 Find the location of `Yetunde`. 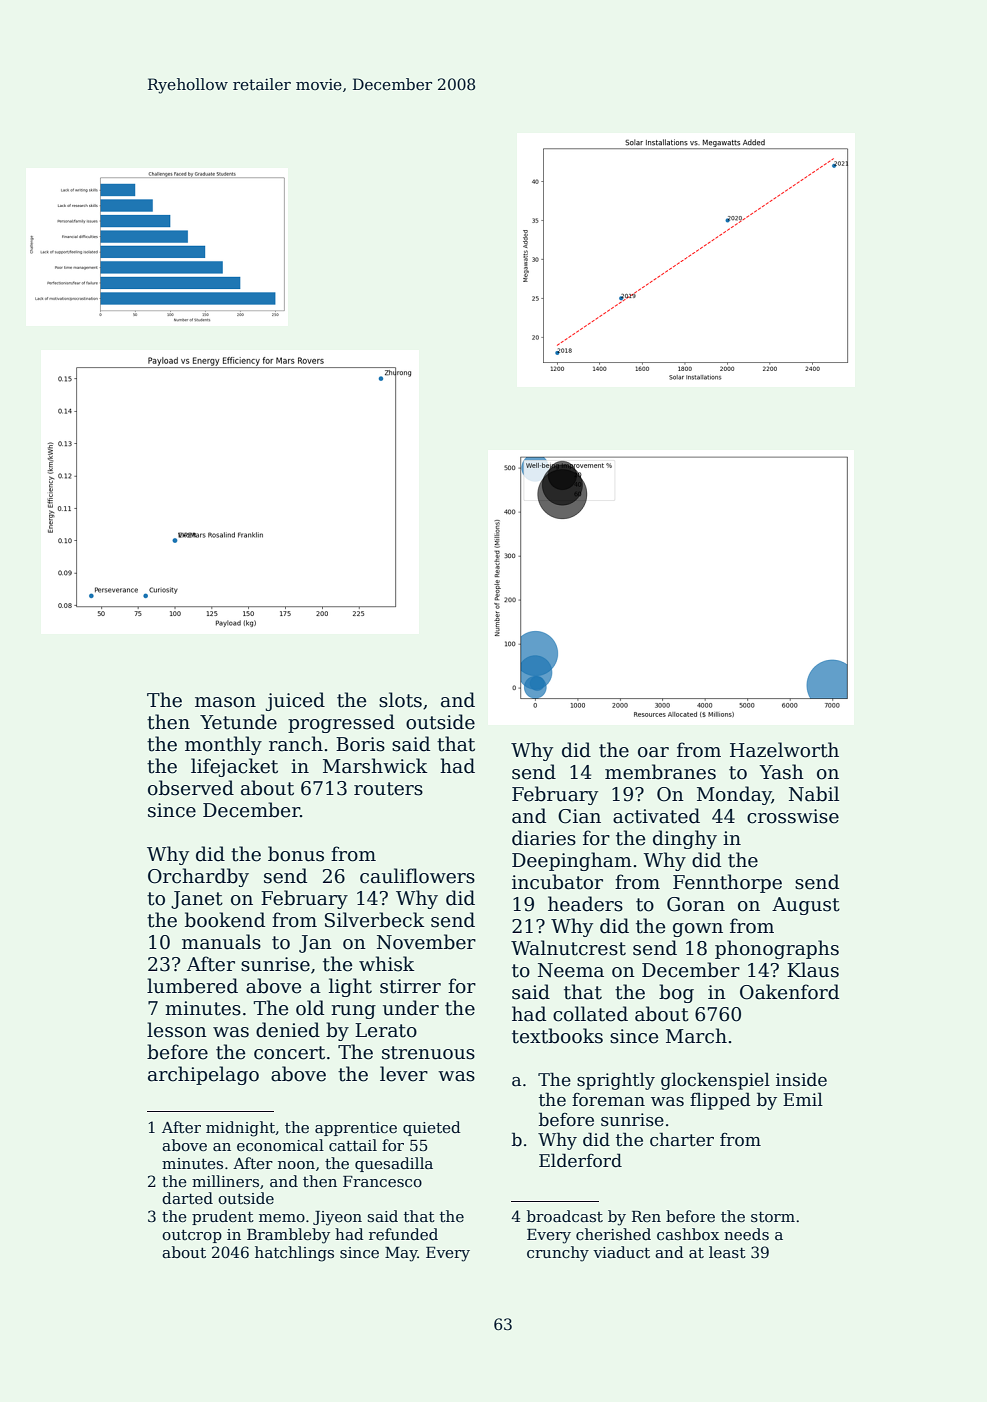

Yetunde is located at coordinates (238, 722).
